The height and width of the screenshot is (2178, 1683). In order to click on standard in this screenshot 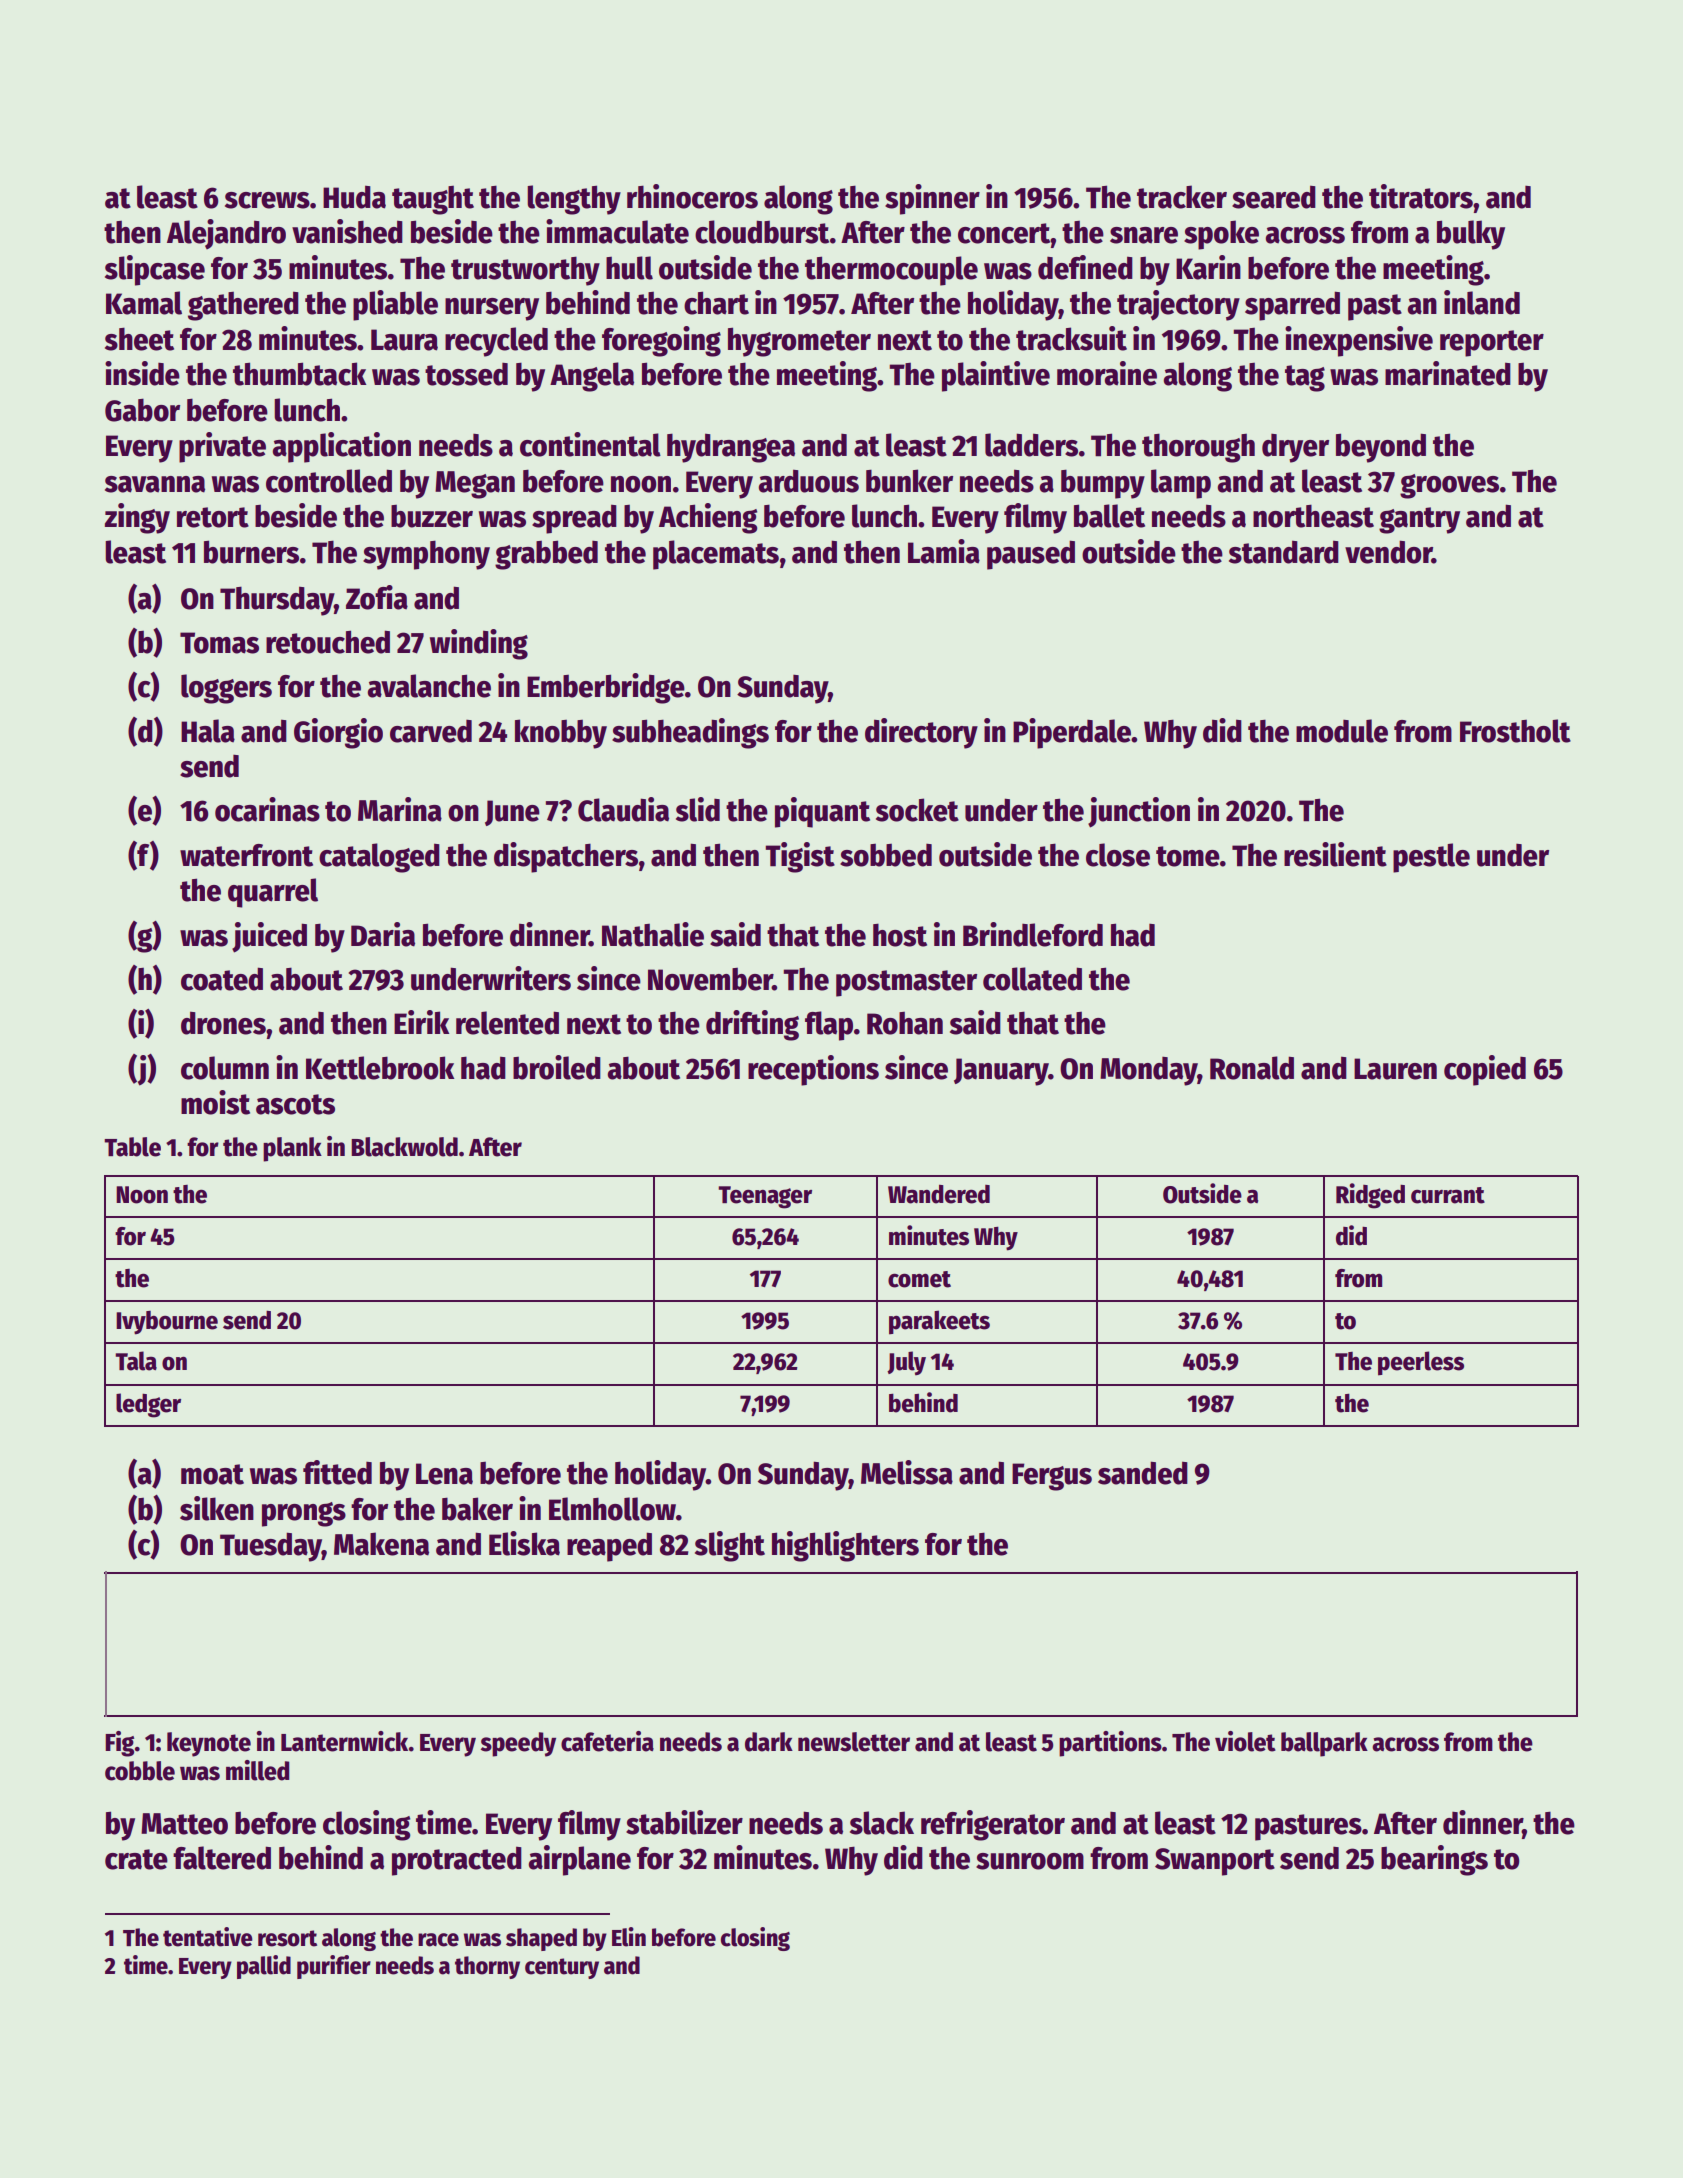, I will do `click(1284, 552)`.
